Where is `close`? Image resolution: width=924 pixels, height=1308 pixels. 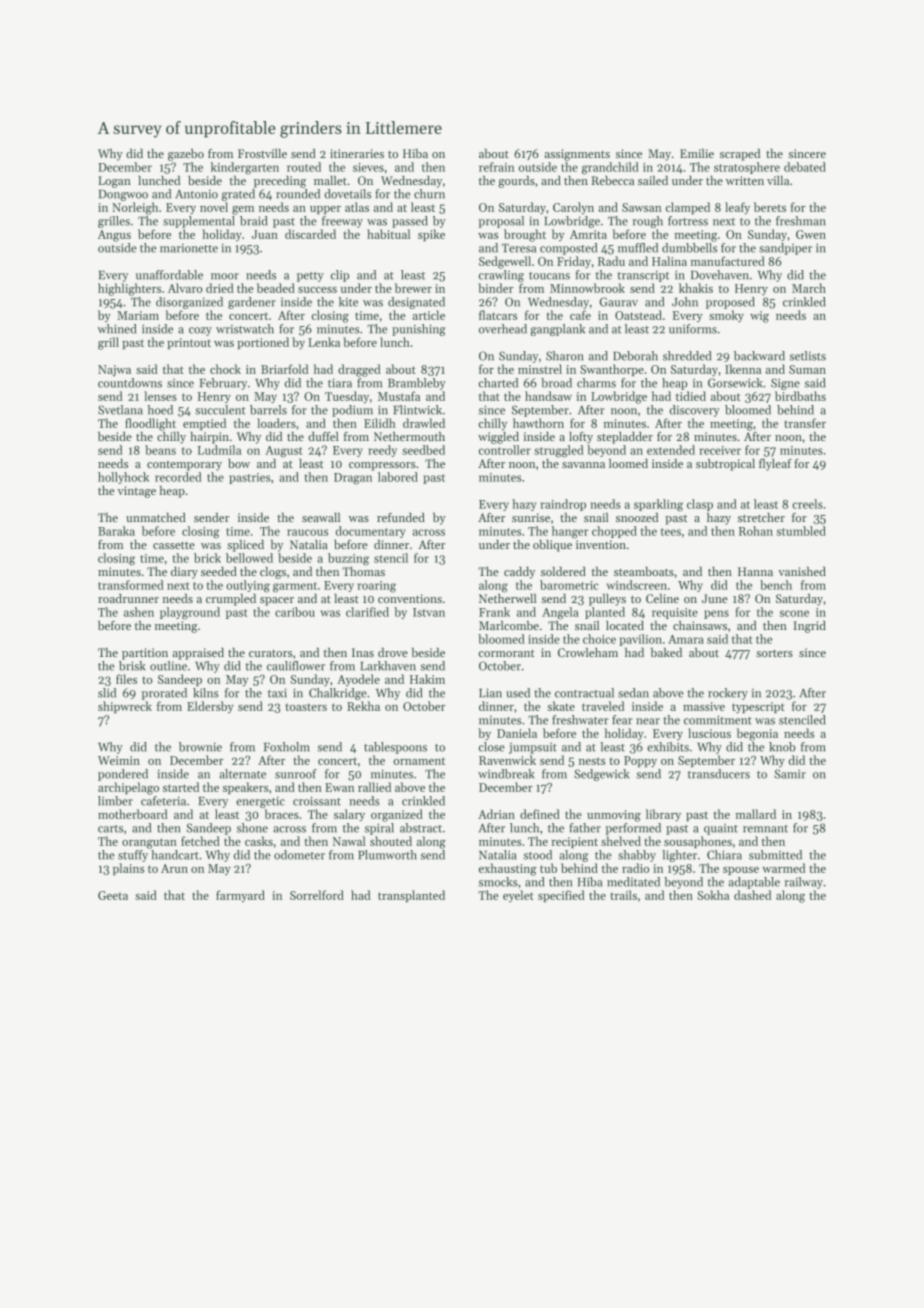 close is located at coordinates (492, 747).
